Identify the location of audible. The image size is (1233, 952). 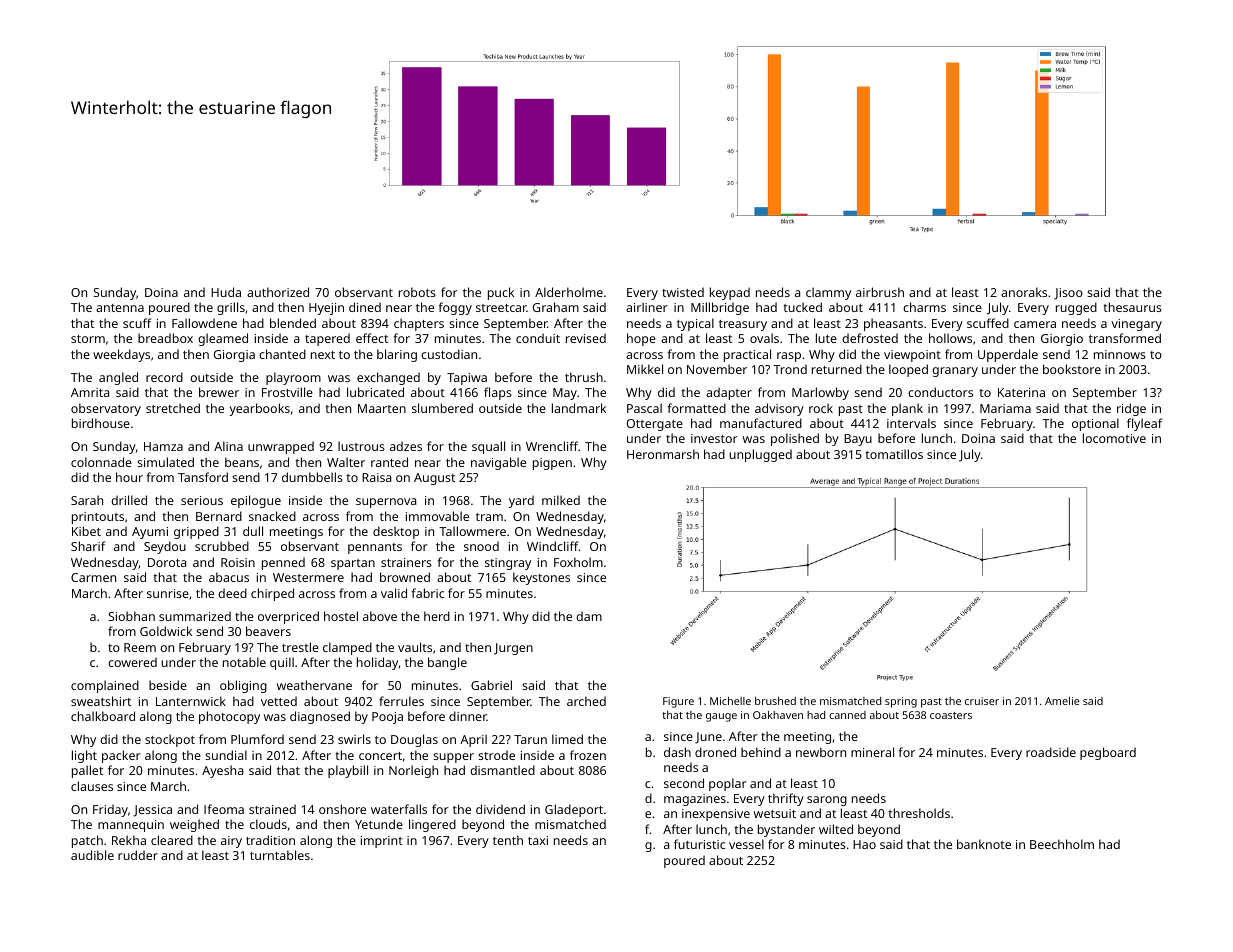
(92, 855).
